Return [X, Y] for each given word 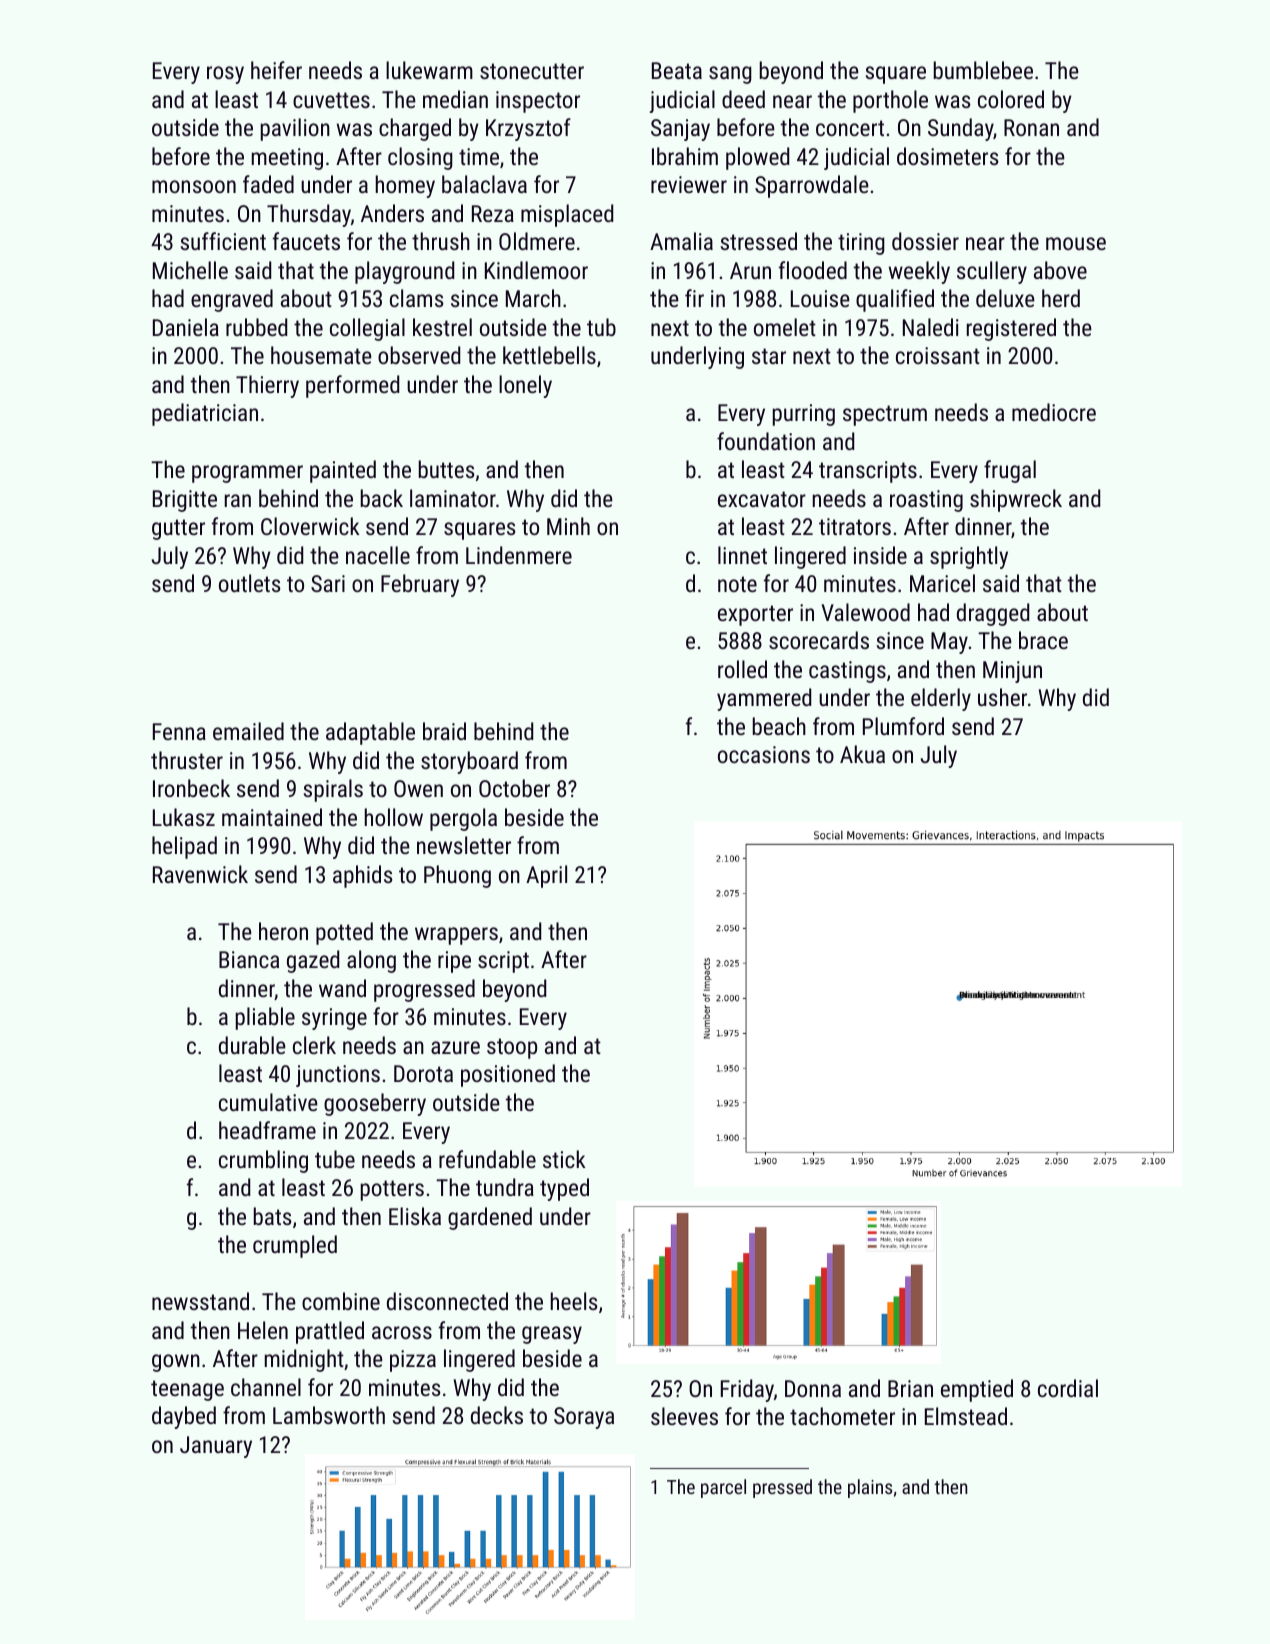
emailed [248, 731]
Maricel [942, 583]
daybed [184, 1417]
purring [804, 415]
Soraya [584, 1418]
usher [1002, 697]
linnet [742, 555]
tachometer [842, 1416]
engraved [232, 300]
